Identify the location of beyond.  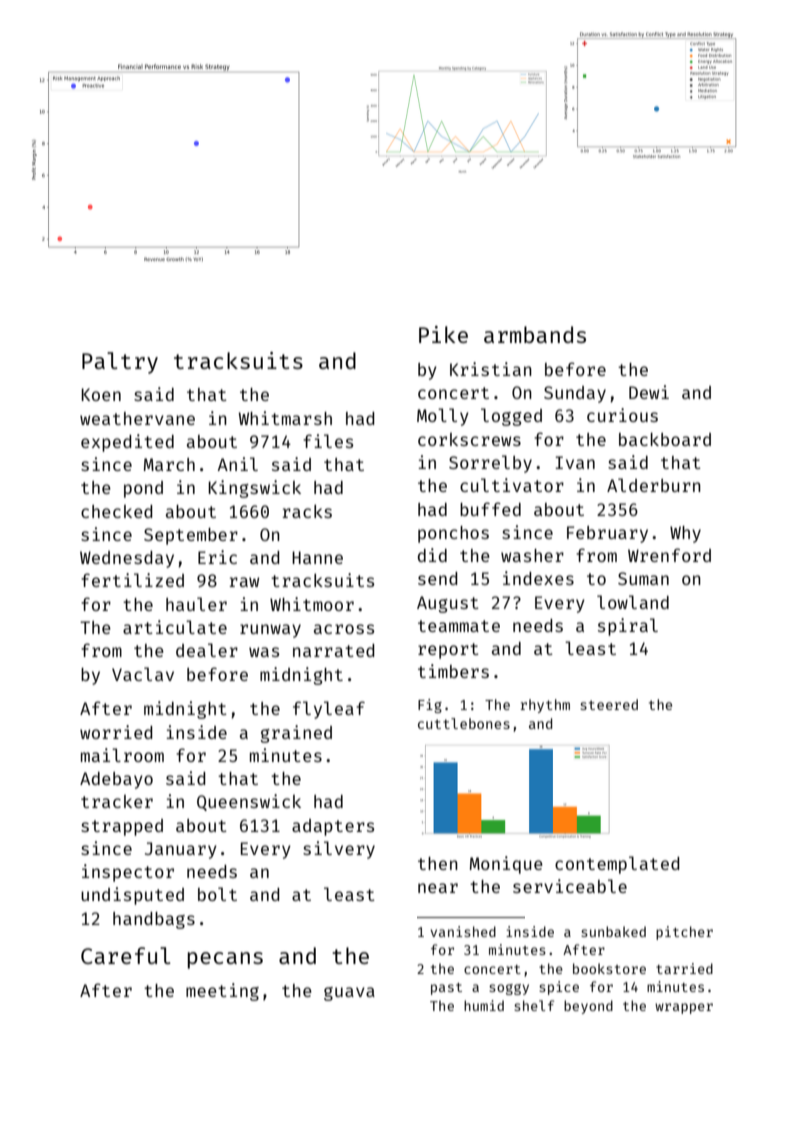
(588, 1007).
